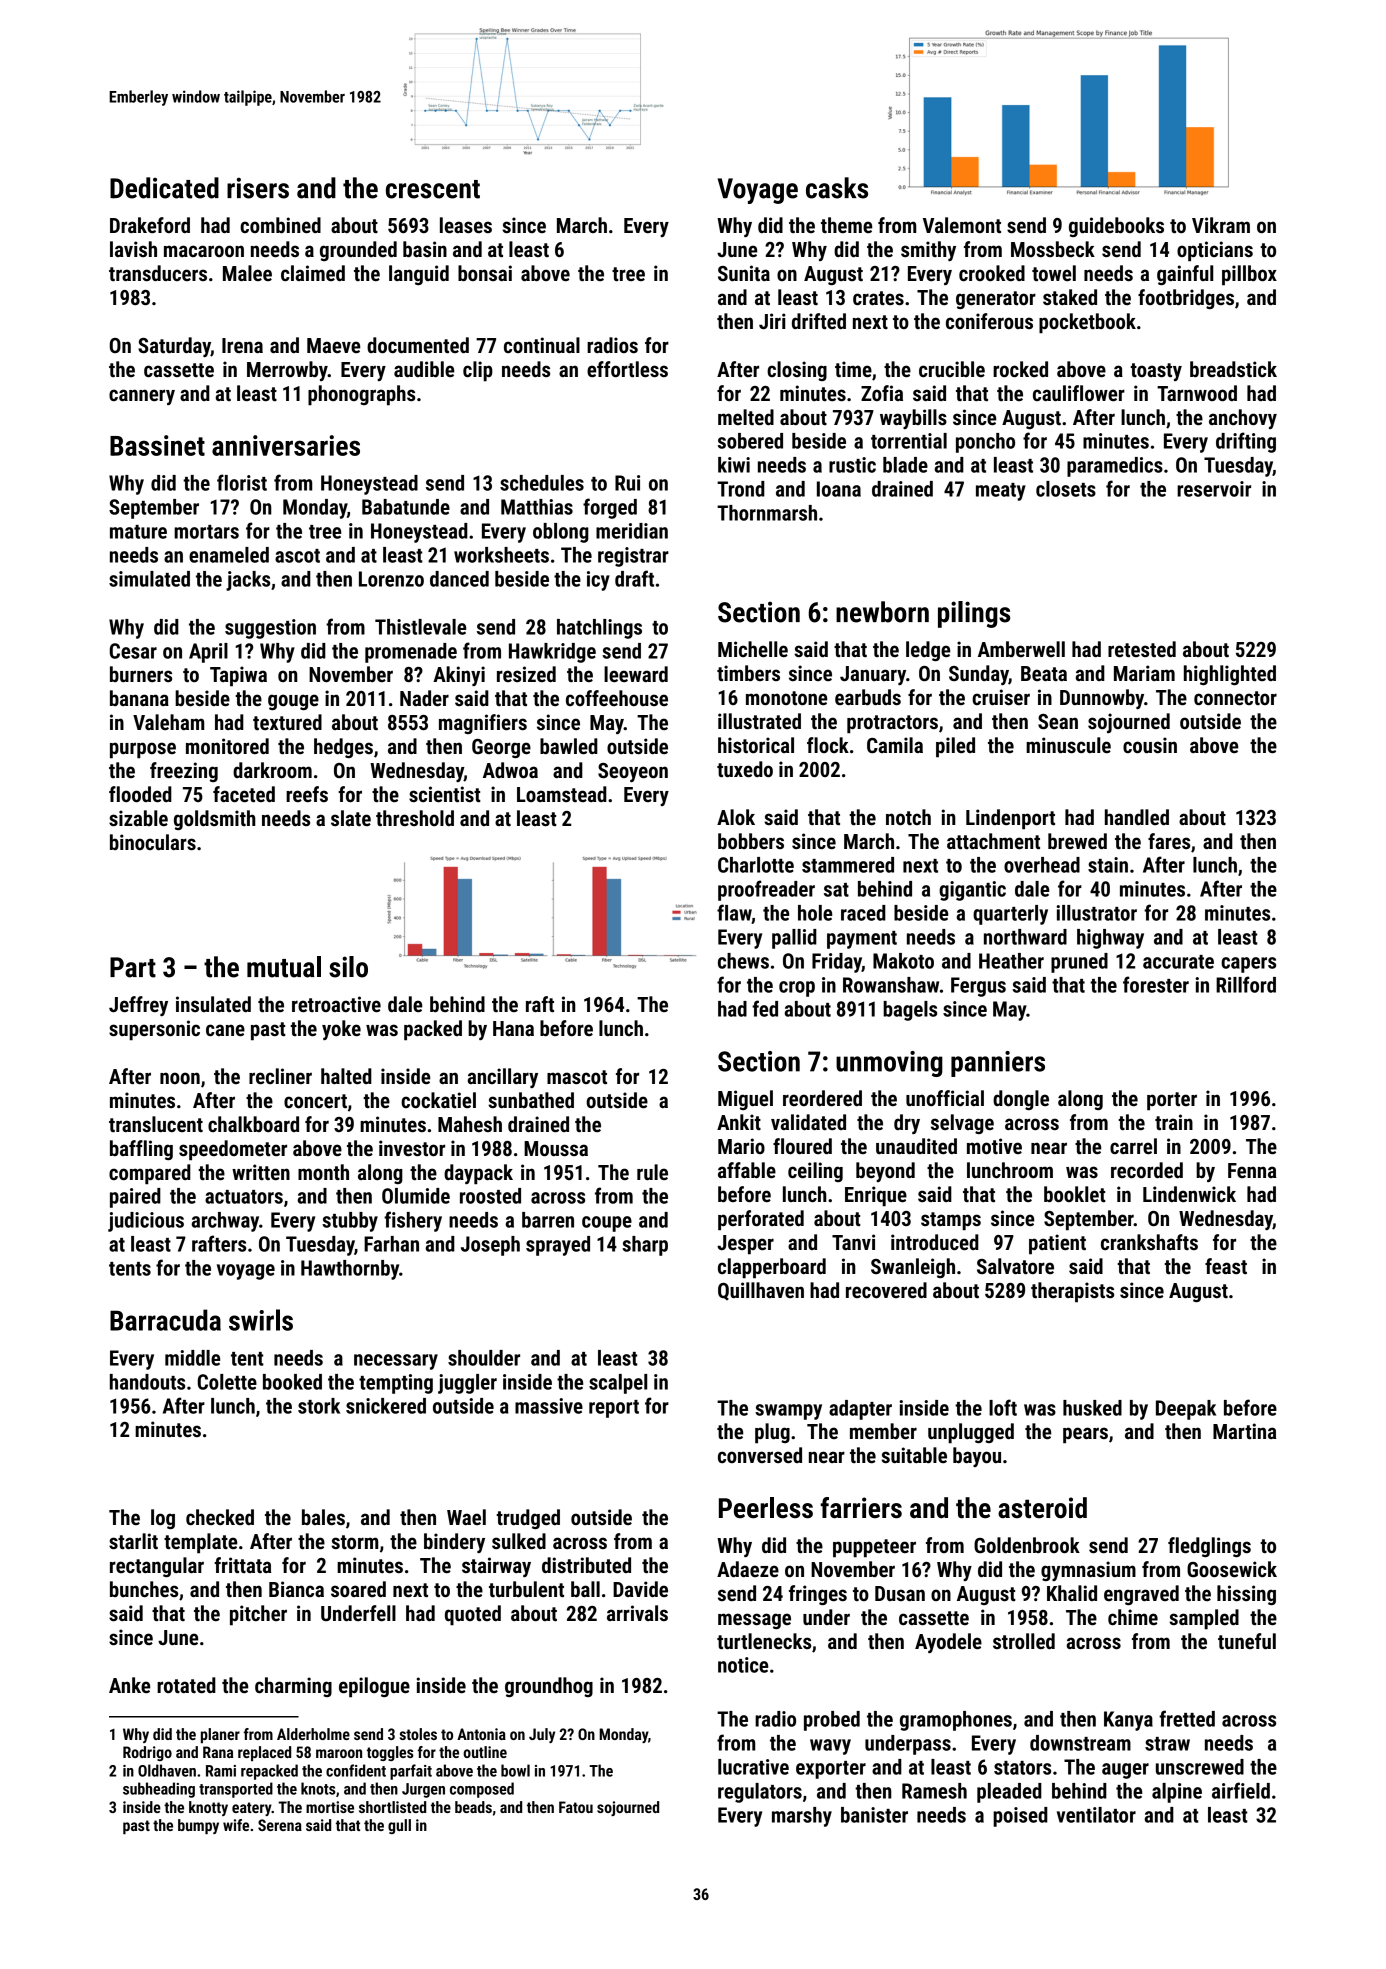 The width and height of the image is (1386, 1969). Describe the element at coordinates (549, 1406) in the image. I see `massive` at that location.
